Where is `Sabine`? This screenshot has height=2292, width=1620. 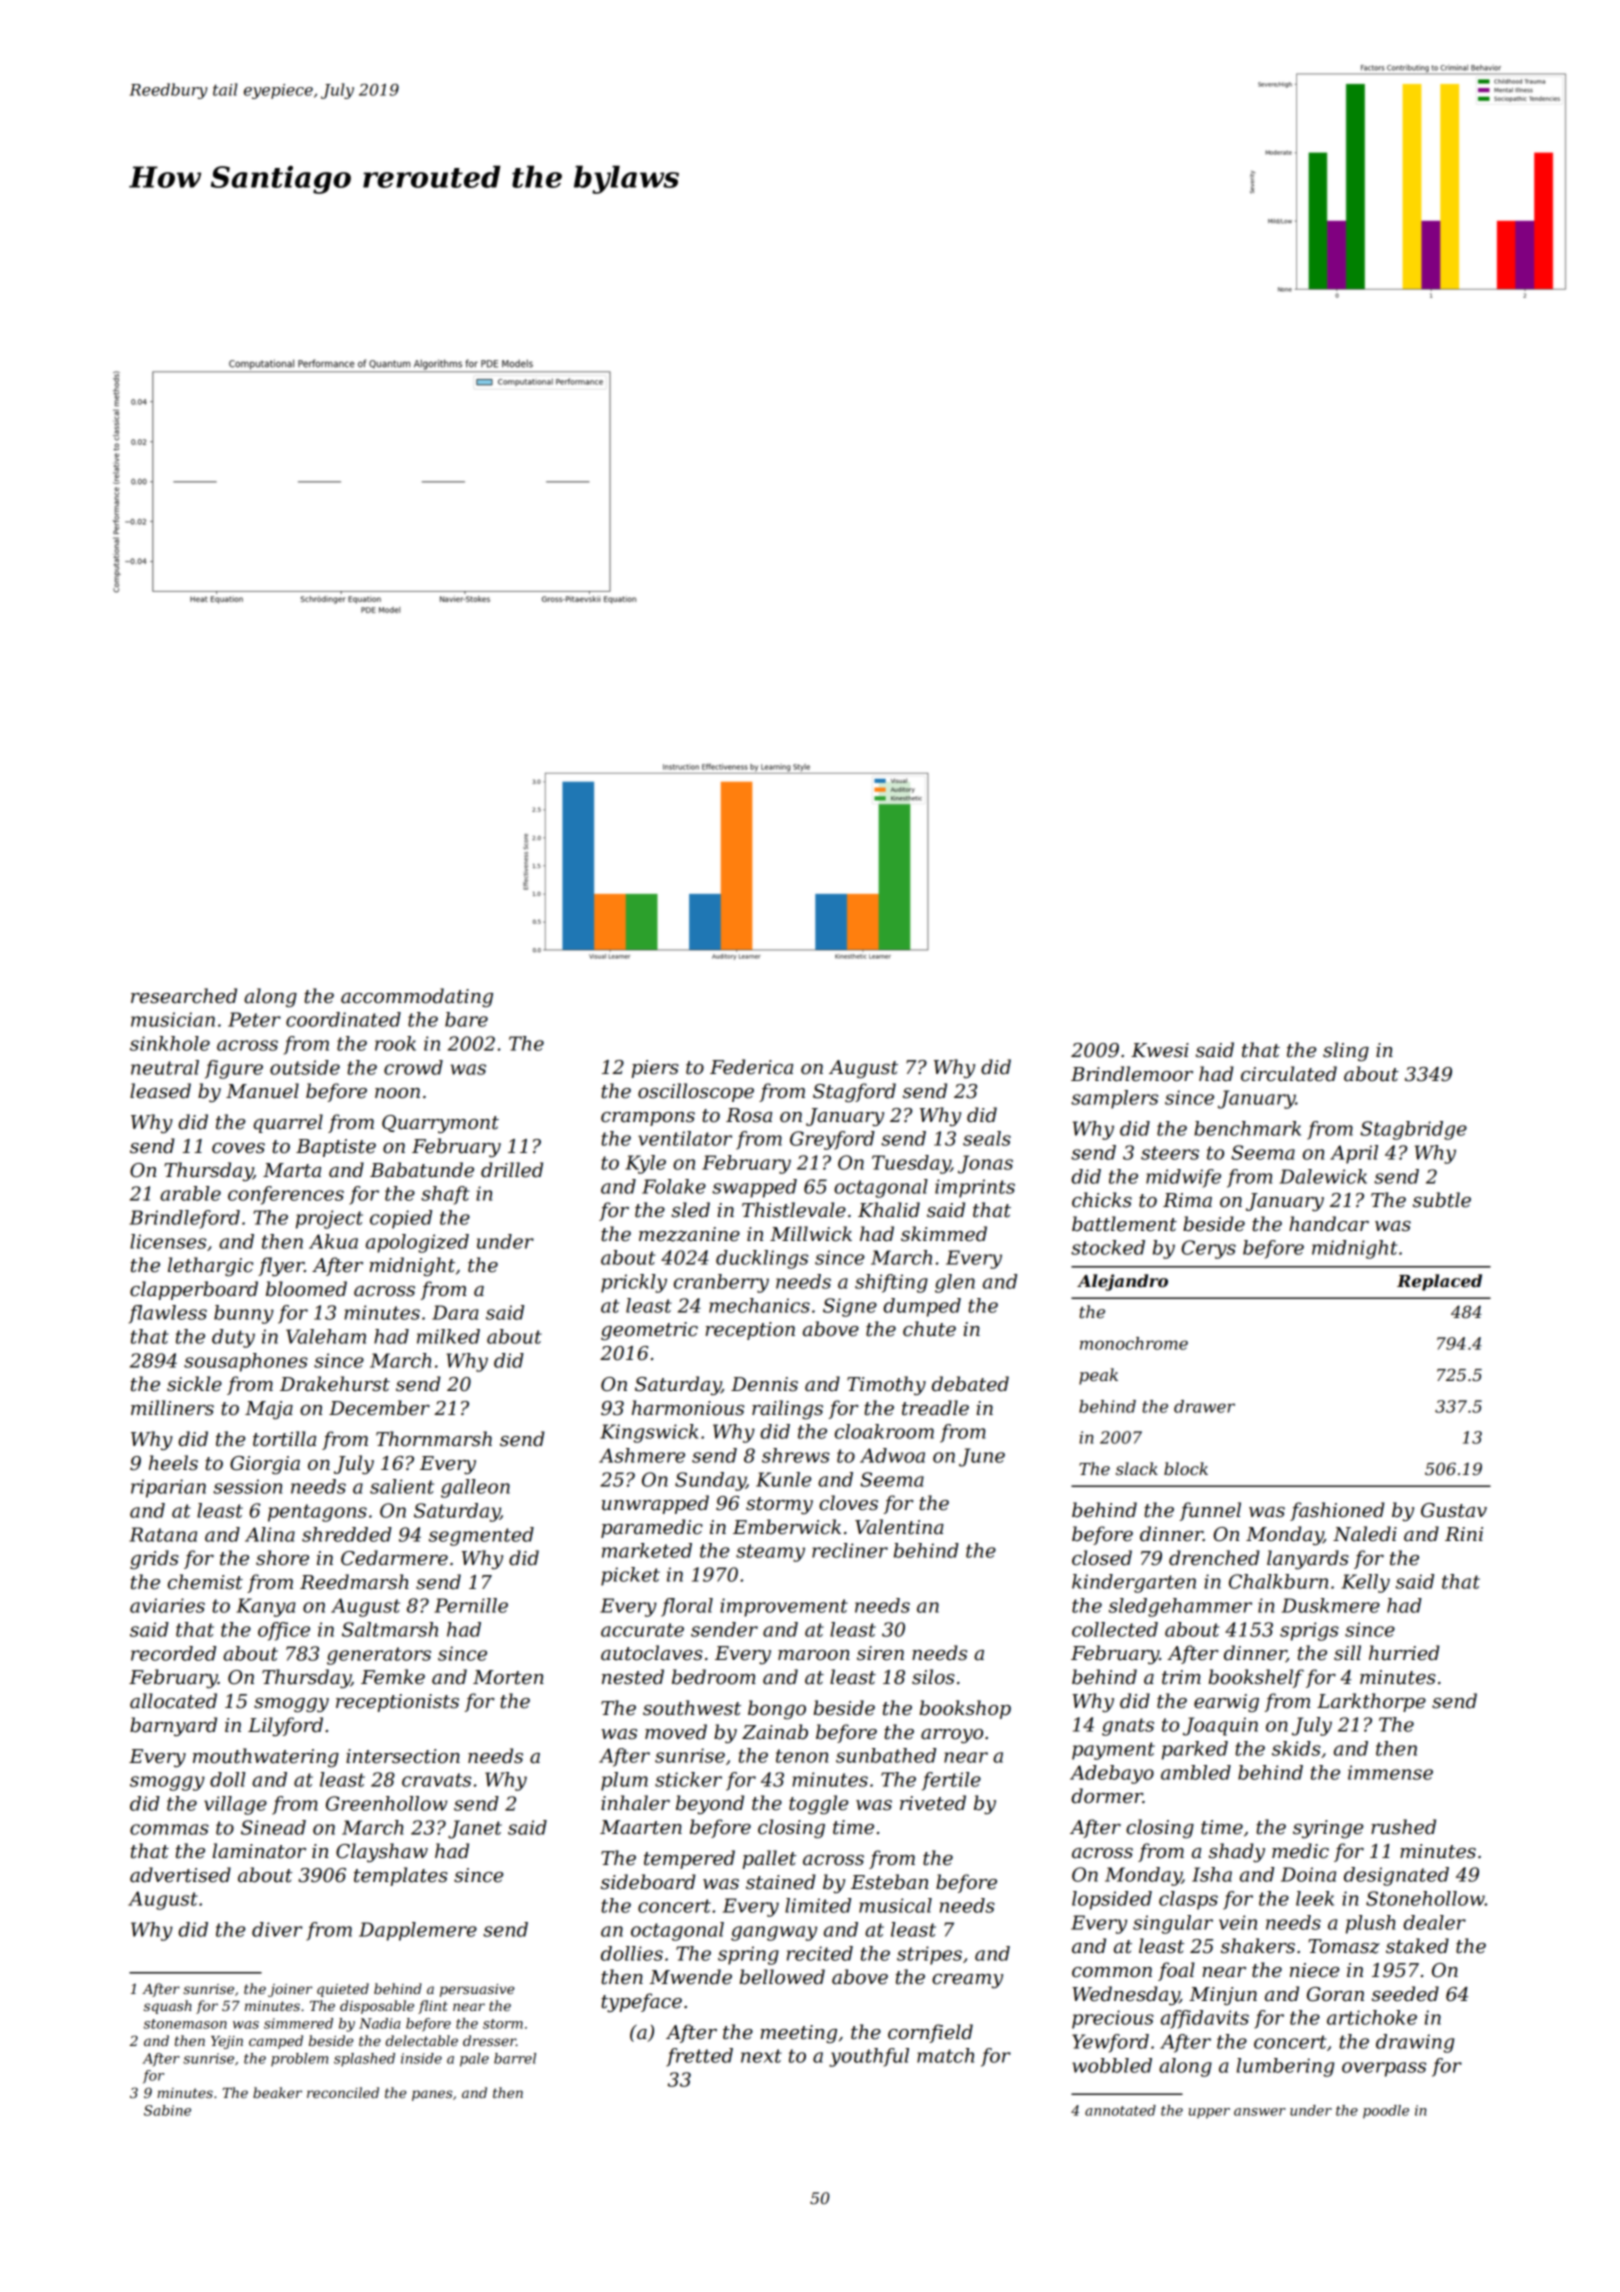 Sabine is located at coordinates (167, 2110).
